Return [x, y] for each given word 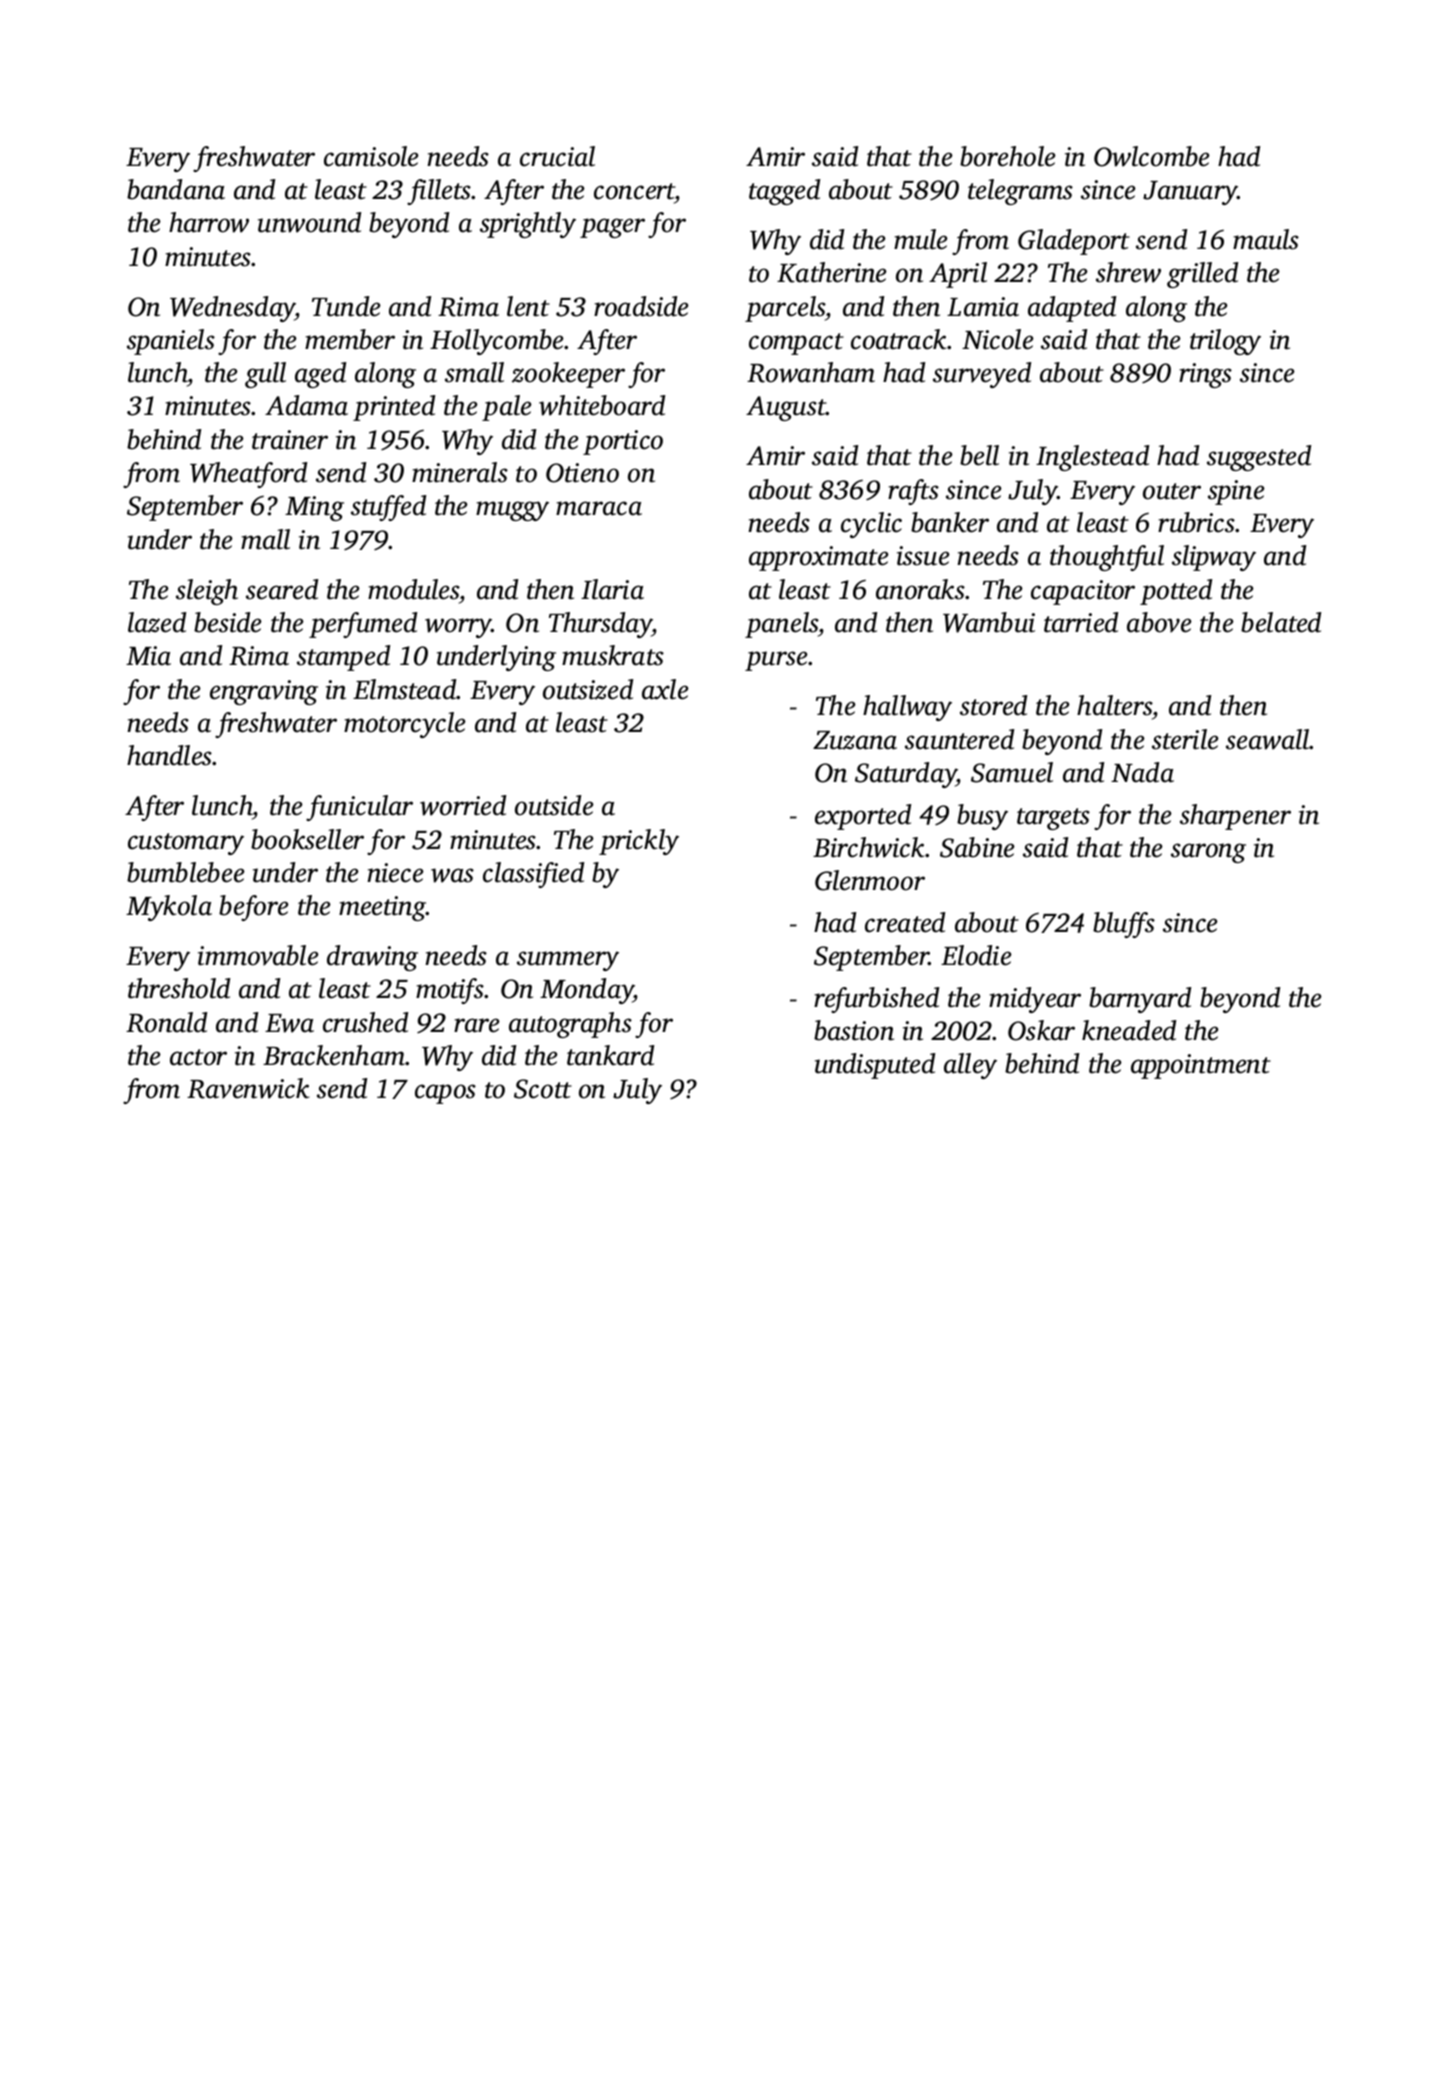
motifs [450, 991]
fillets [439, 192]
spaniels [171, 342]
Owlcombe [1152, 156]
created [905, 922]
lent [528, 306]
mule [921, 239]
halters [1114, 705]
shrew [1128, 272]
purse [776, 661]
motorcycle [405, 725]
